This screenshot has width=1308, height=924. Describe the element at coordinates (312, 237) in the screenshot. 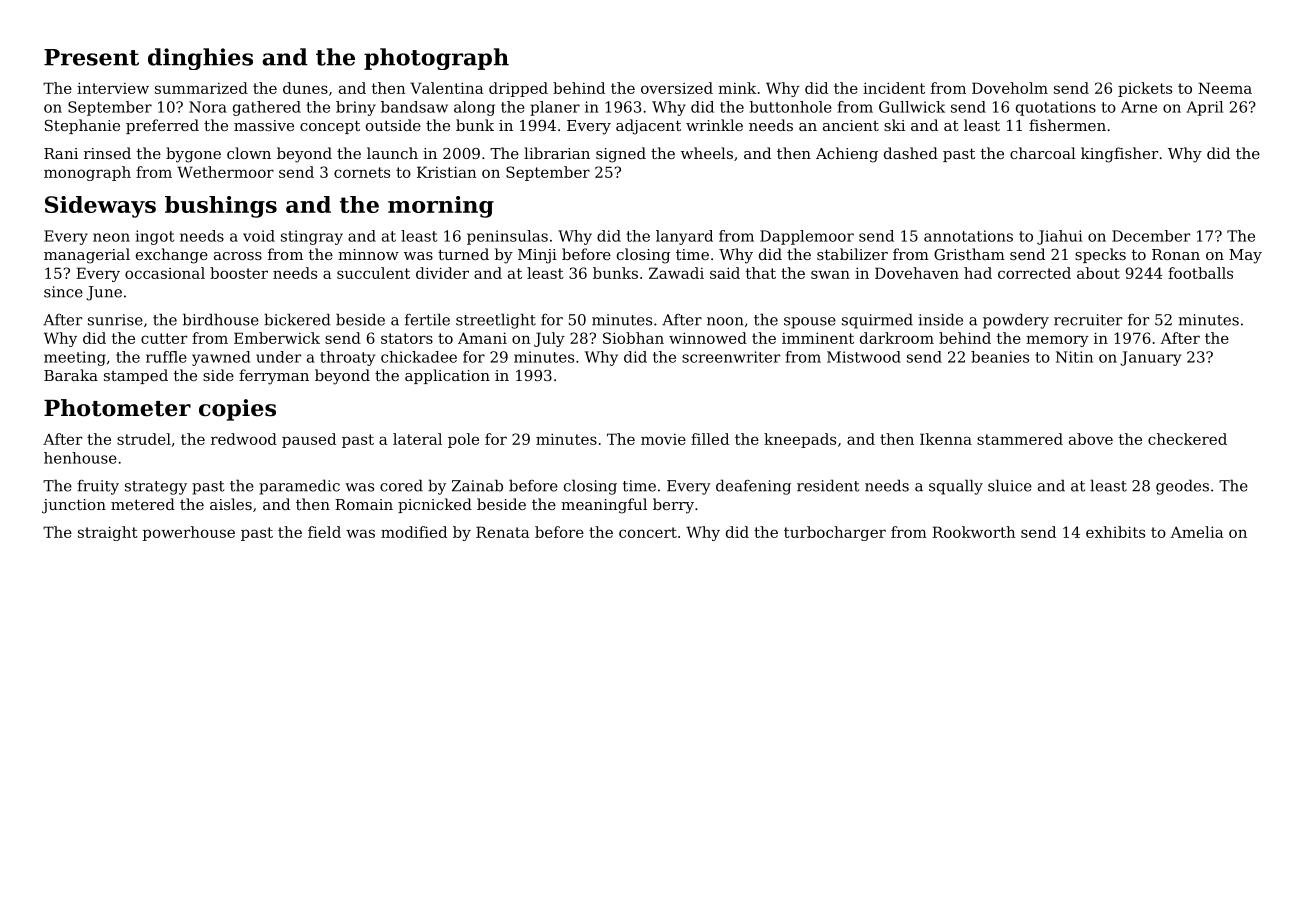

I see `stingray` at that location.
